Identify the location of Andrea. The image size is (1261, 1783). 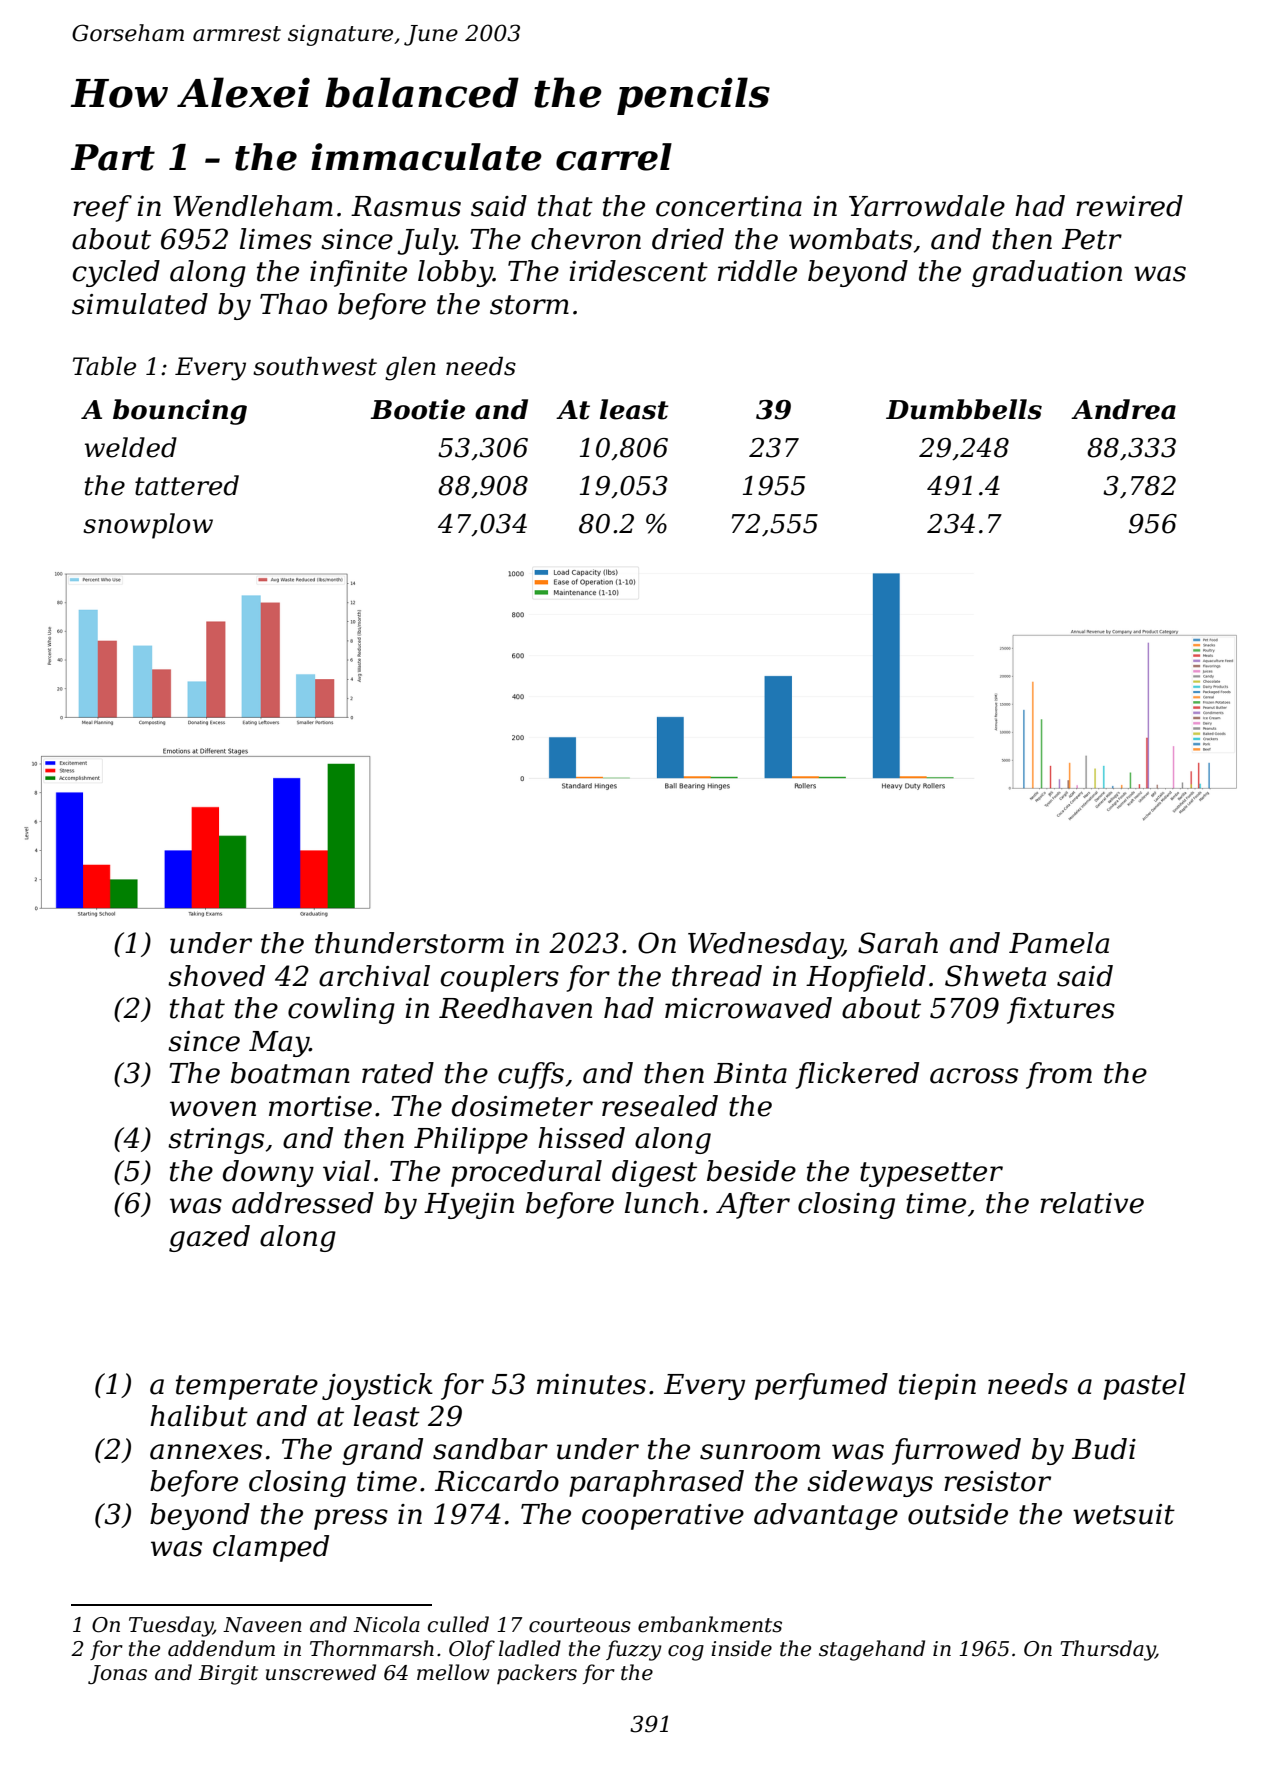
(1123, 409).
